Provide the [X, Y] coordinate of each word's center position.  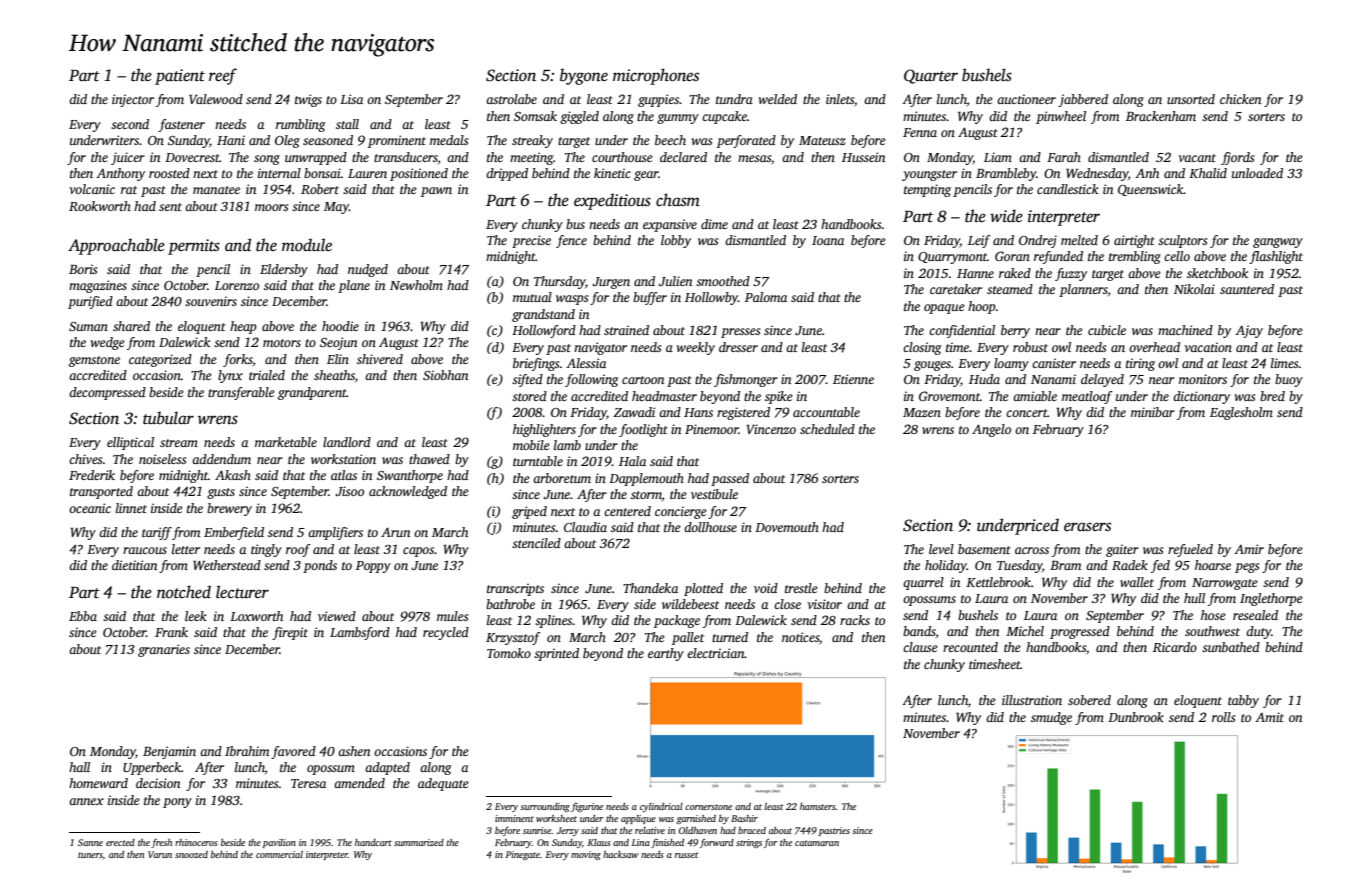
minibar [1153, 412]
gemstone [94, 361]
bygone [584, 76]
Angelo [991, 430]
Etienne [853, 379]
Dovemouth [787, 527]
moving [586, 855]
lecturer [242, 592]
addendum [221, 459]
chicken [1240, 99]
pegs [1247, 568]
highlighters [544, 430]
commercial [279, 854]
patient [180, 77]
